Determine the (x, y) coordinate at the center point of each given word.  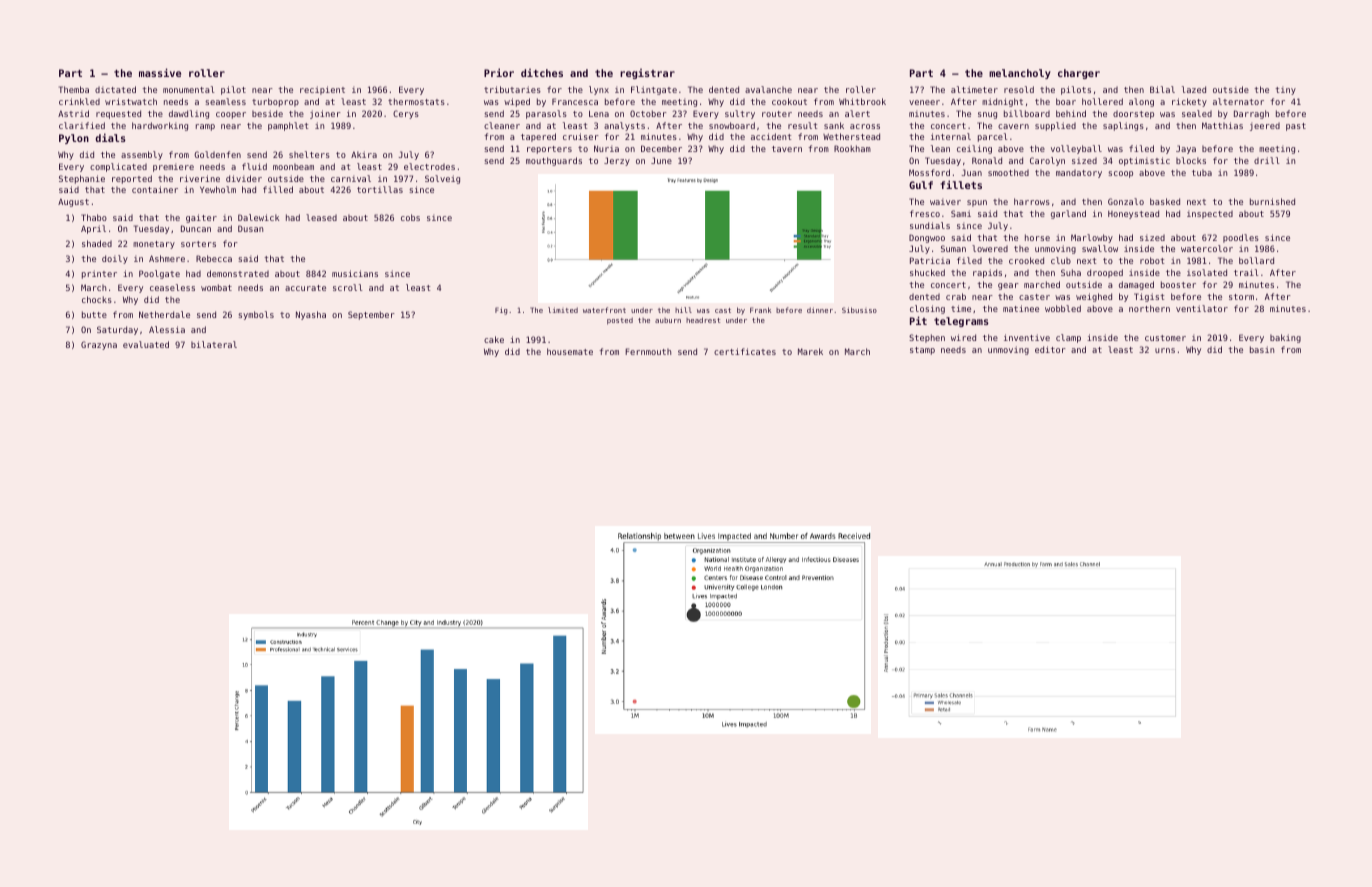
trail (1246, 272)
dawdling (189, 114)
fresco (925, 213)
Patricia (930, 260)
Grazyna (99, 345)
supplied (1055, 126)
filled (278, 189)
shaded (97, 243)
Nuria (606, 148)
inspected (1210, 214)
